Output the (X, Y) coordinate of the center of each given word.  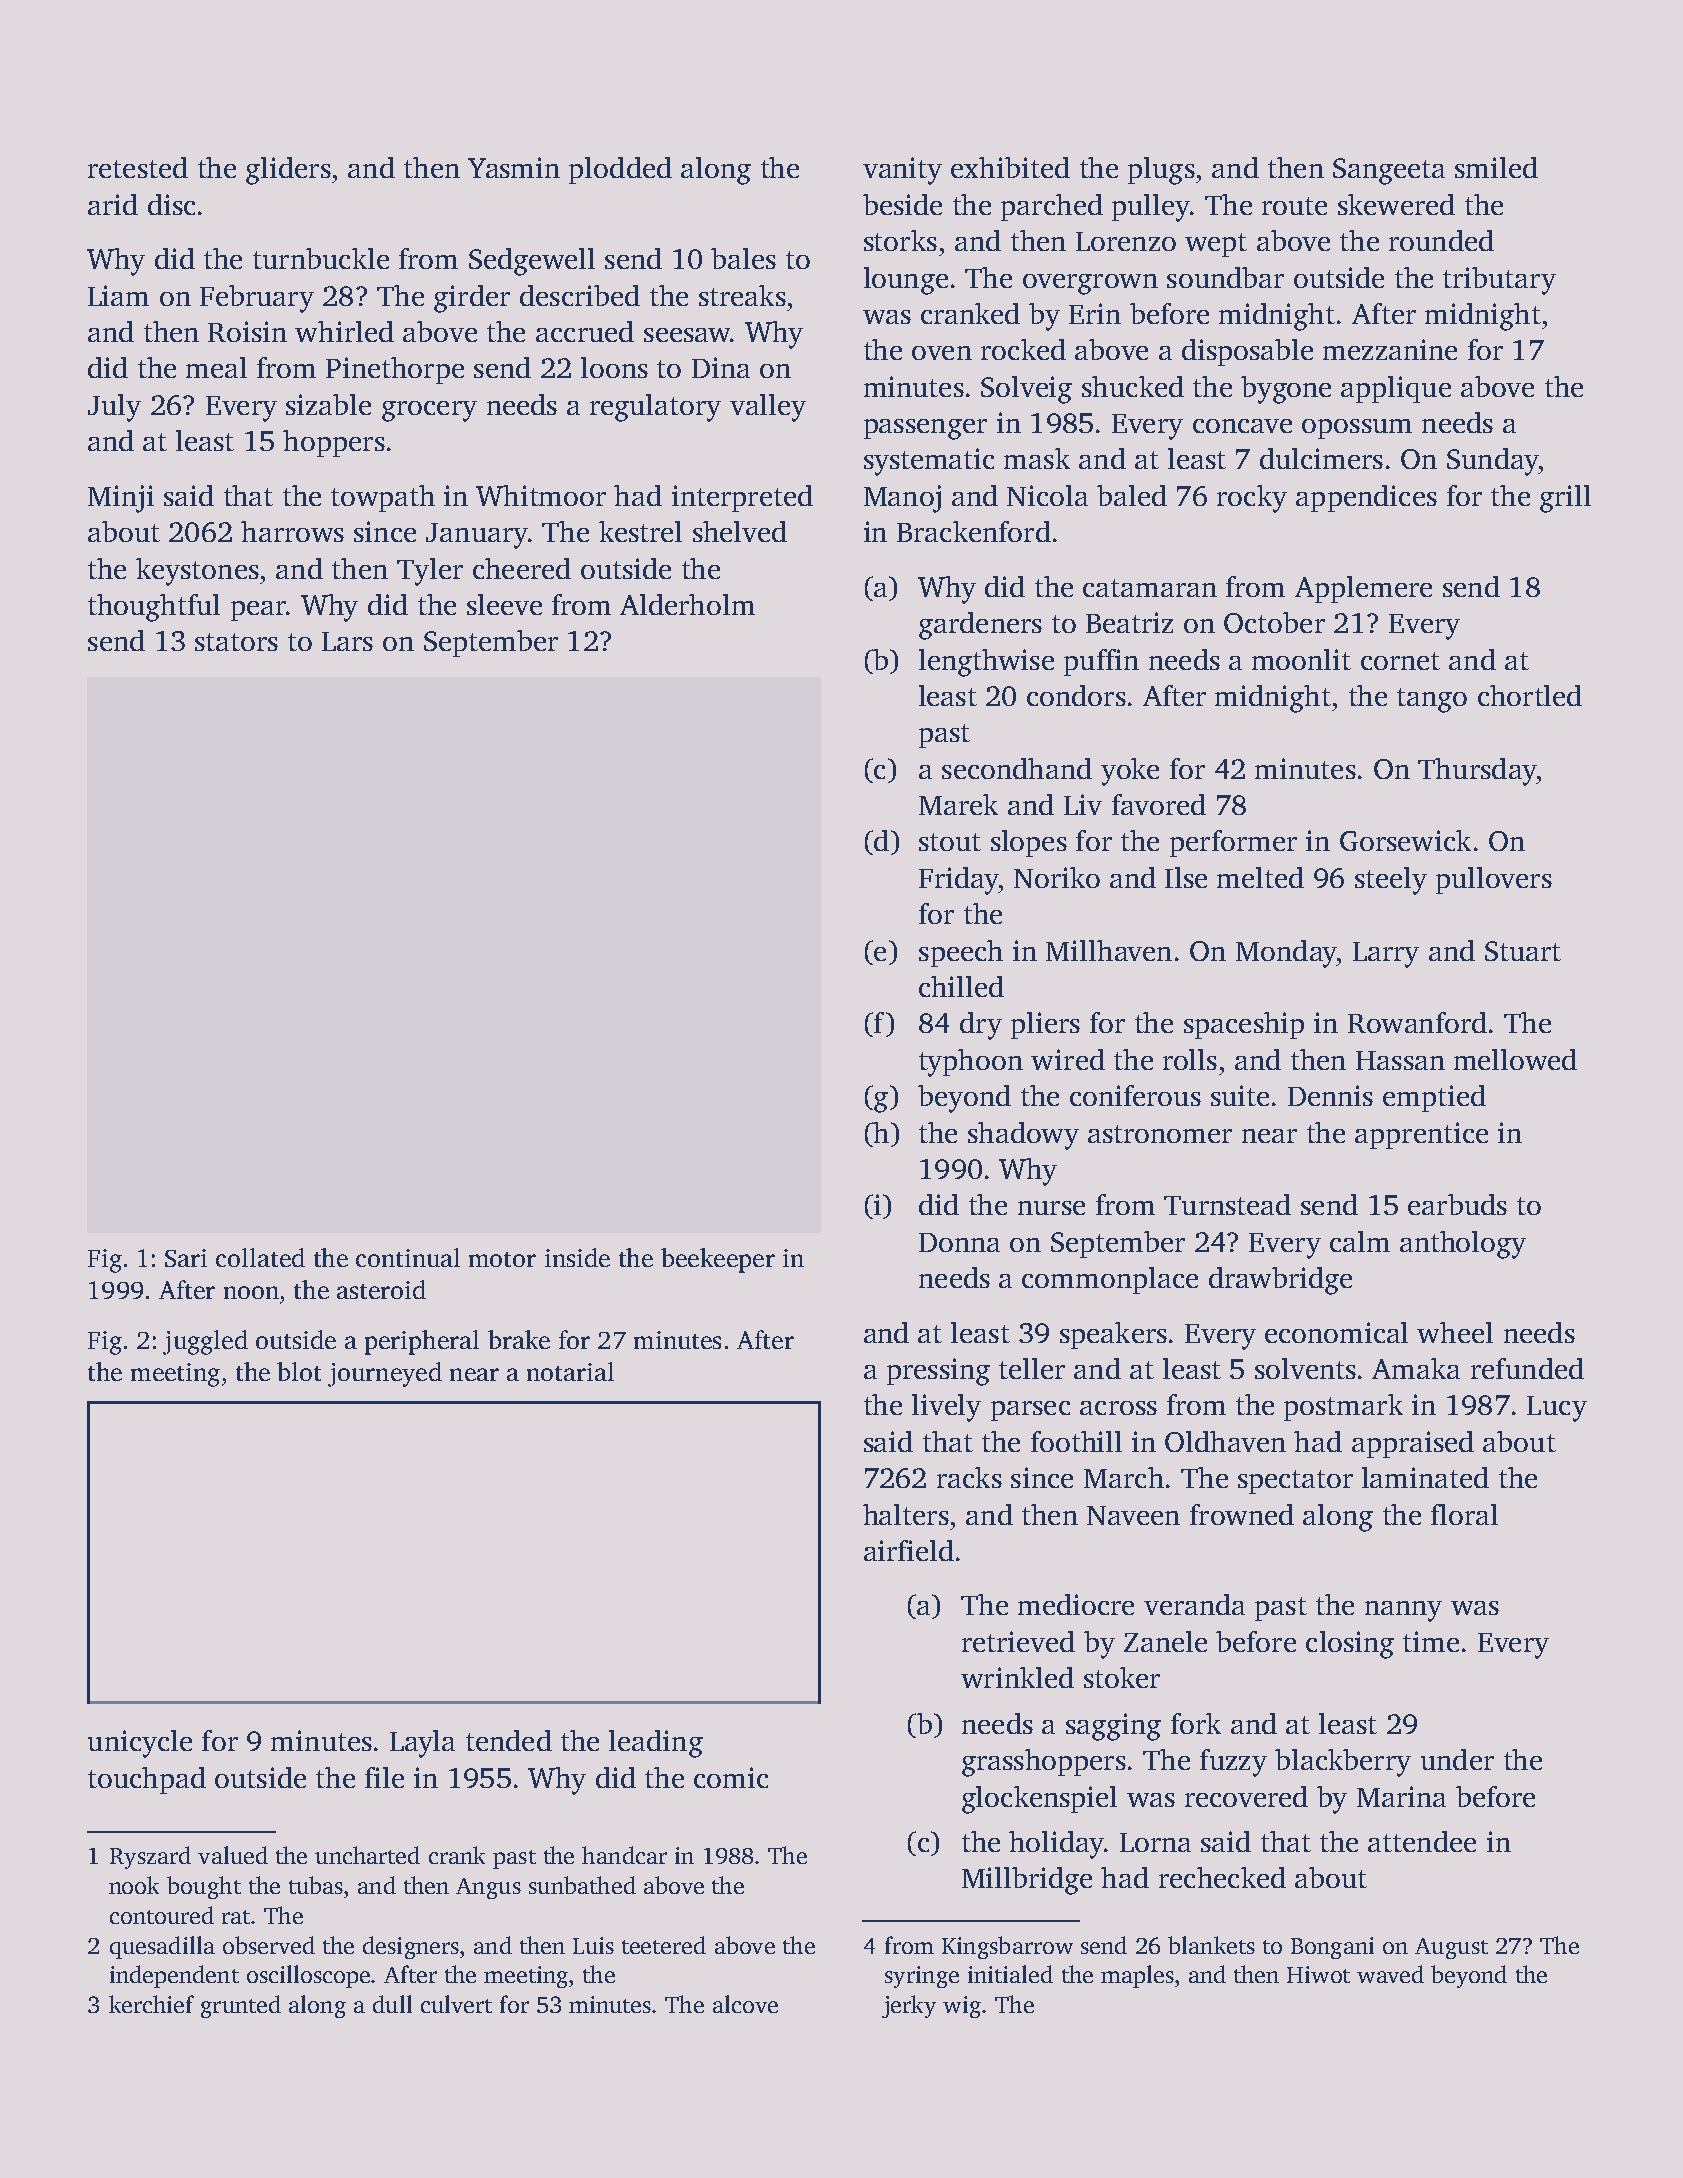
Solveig (1026, 390)
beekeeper (718, 1260)
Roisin (247, 331)
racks (969, 1477)
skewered (1396, 204)
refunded (1527, 1368)
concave (1242, 426)
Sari (186, 1258)
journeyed (385, 1374)
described (580, 295)
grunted (241, 2006)
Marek (958, 804)
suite (1240, 1095)
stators (236, 642)
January (477, 536)
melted (1260, 877)
